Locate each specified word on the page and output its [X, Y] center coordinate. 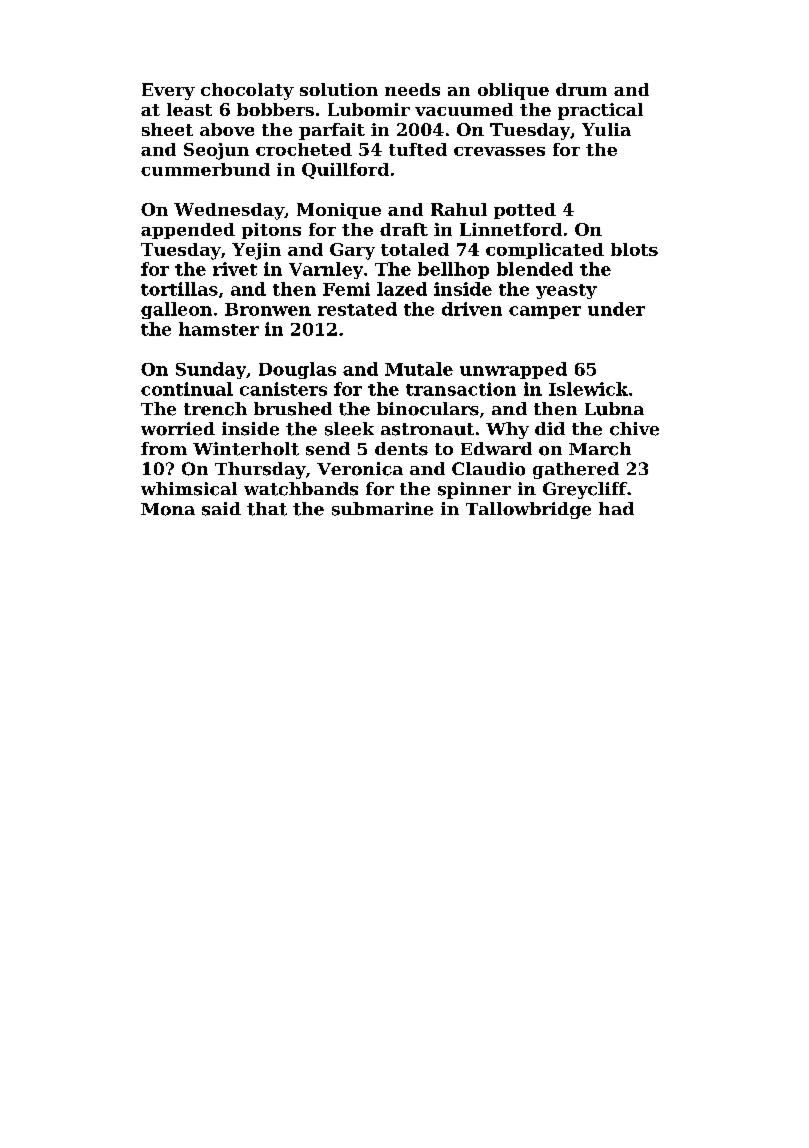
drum [581, 89]
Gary [352, 251]
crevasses [499, 151]
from [164, 448]
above [227, 129]
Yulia [606, 129]
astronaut [427, 429]
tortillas [179, 289]
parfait [332, 131]
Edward [496, 448]
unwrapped [513, 370]
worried [178, 429]
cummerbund [205, 169]
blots [634, 249]
